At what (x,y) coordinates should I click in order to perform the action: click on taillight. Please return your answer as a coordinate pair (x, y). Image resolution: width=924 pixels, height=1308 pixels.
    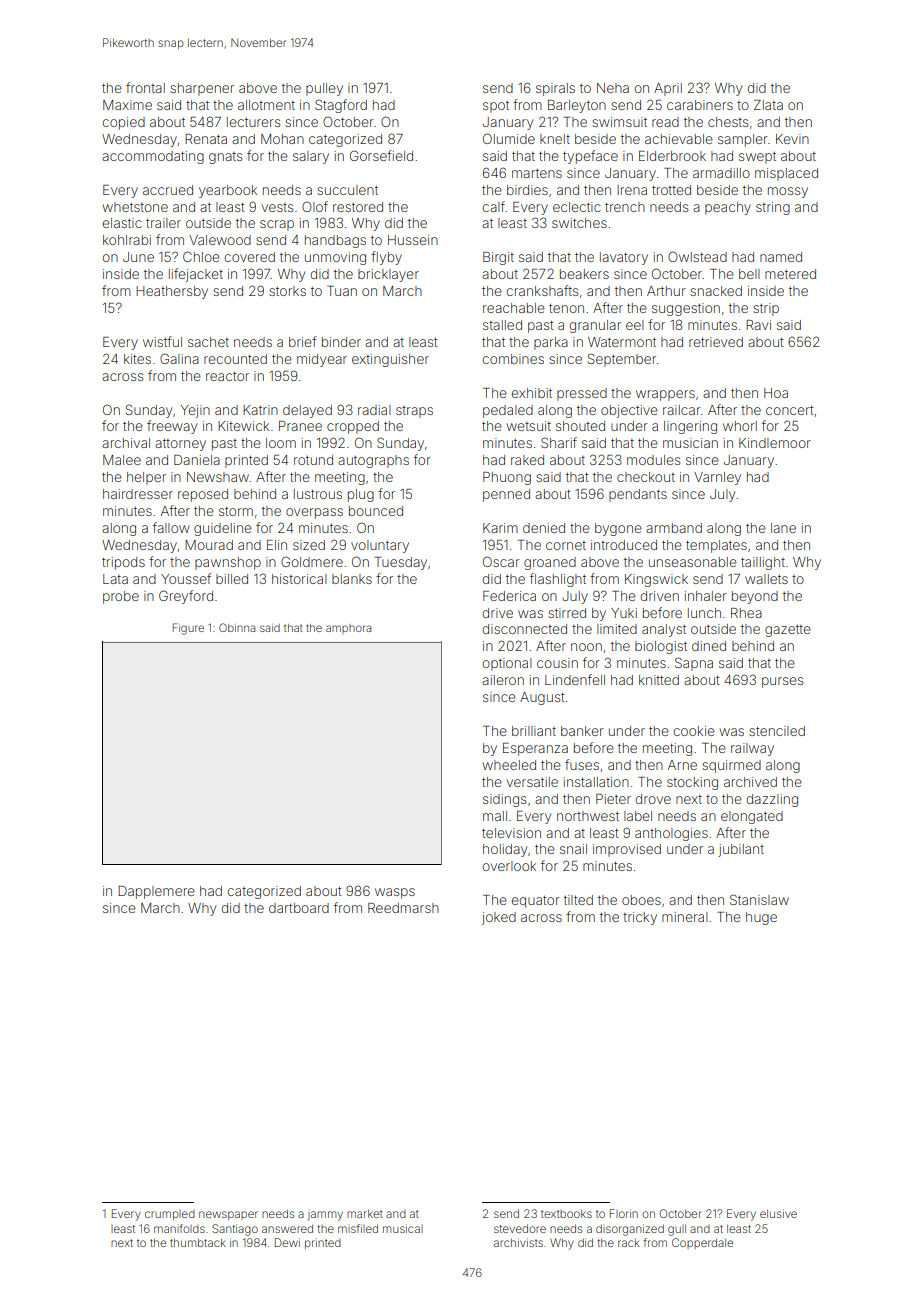
    Looking at the image, I should click on (763, 563).
